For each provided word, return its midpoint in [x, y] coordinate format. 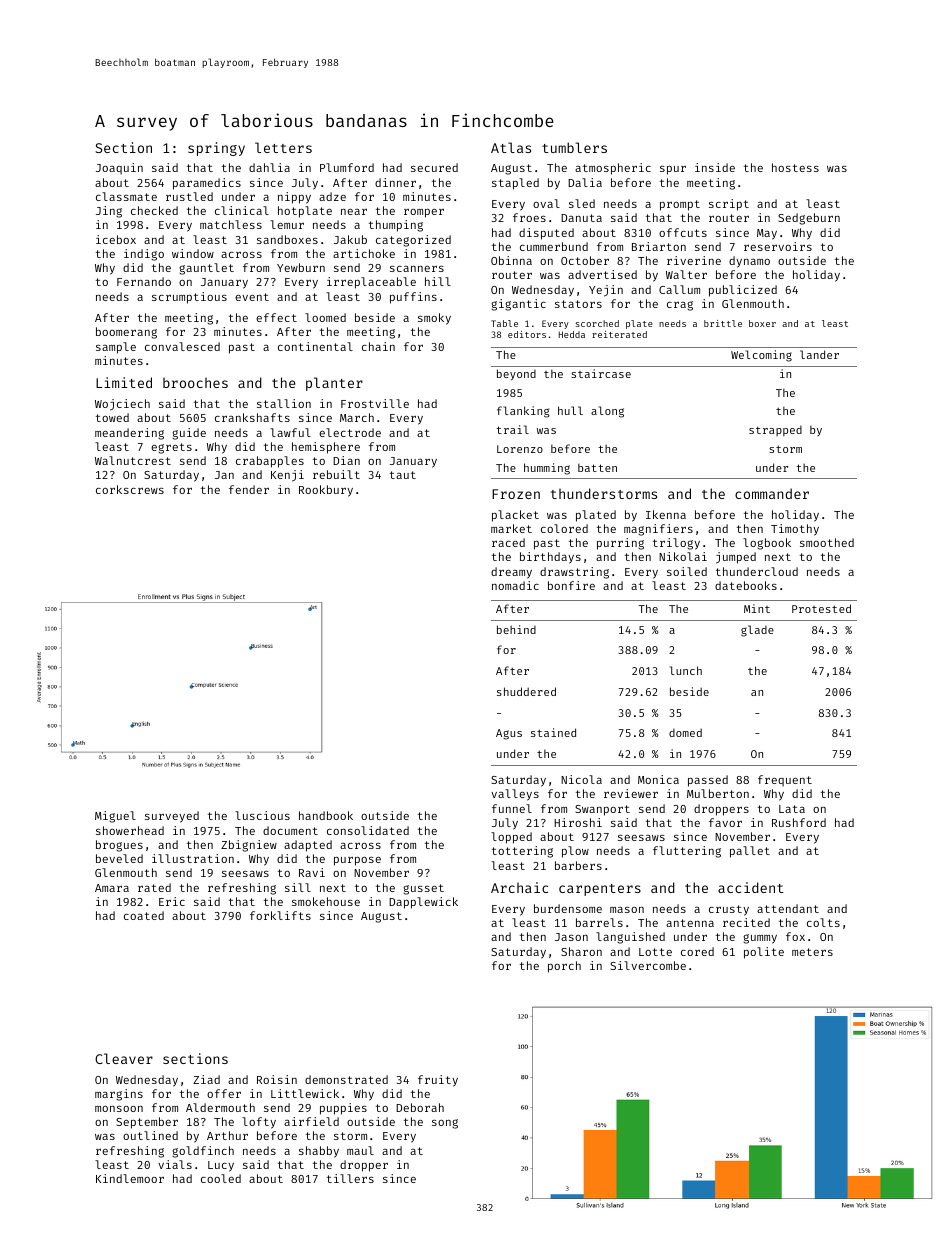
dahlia [269, 167]
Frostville [375, 403]
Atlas [511, 147]
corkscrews [130, 489]
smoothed [827, 542]
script [729, 205]
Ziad [206, 1079]
